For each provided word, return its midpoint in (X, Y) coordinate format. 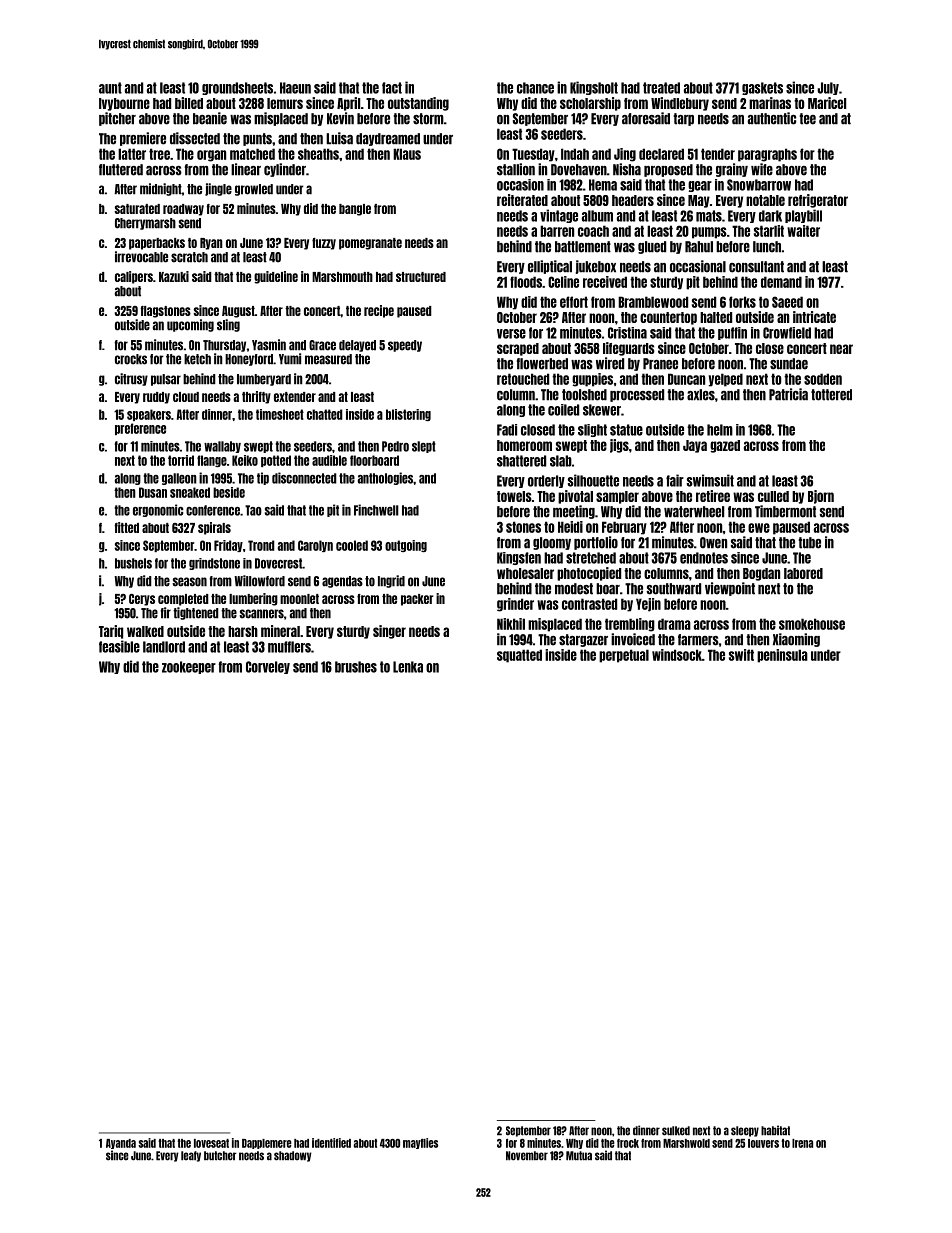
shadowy (293, 1156)
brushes (356, 667)
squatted (519, 656)
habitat (775, 1130)
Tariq (111, 632)
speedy (405, 346)
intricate (814, 317)
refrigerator (818, 201)
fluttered (121, 170)
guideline (276, 277)
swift (741, 655)
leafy (191, 1156)
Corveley (268, 667)
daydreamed (388, 139)
